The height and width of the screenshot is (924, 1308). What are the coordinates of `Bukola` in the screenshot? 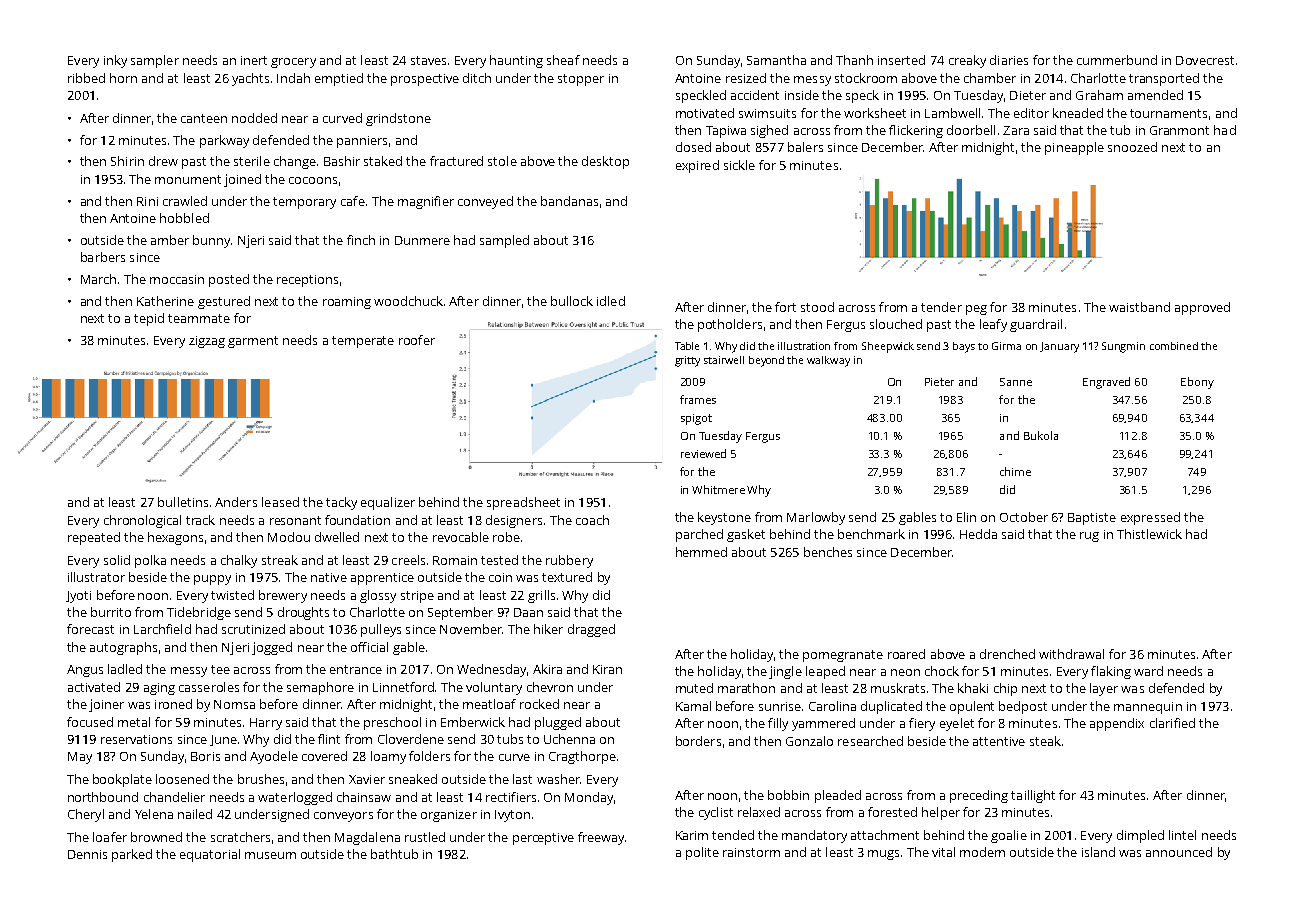 It's located at (1041, 435).
